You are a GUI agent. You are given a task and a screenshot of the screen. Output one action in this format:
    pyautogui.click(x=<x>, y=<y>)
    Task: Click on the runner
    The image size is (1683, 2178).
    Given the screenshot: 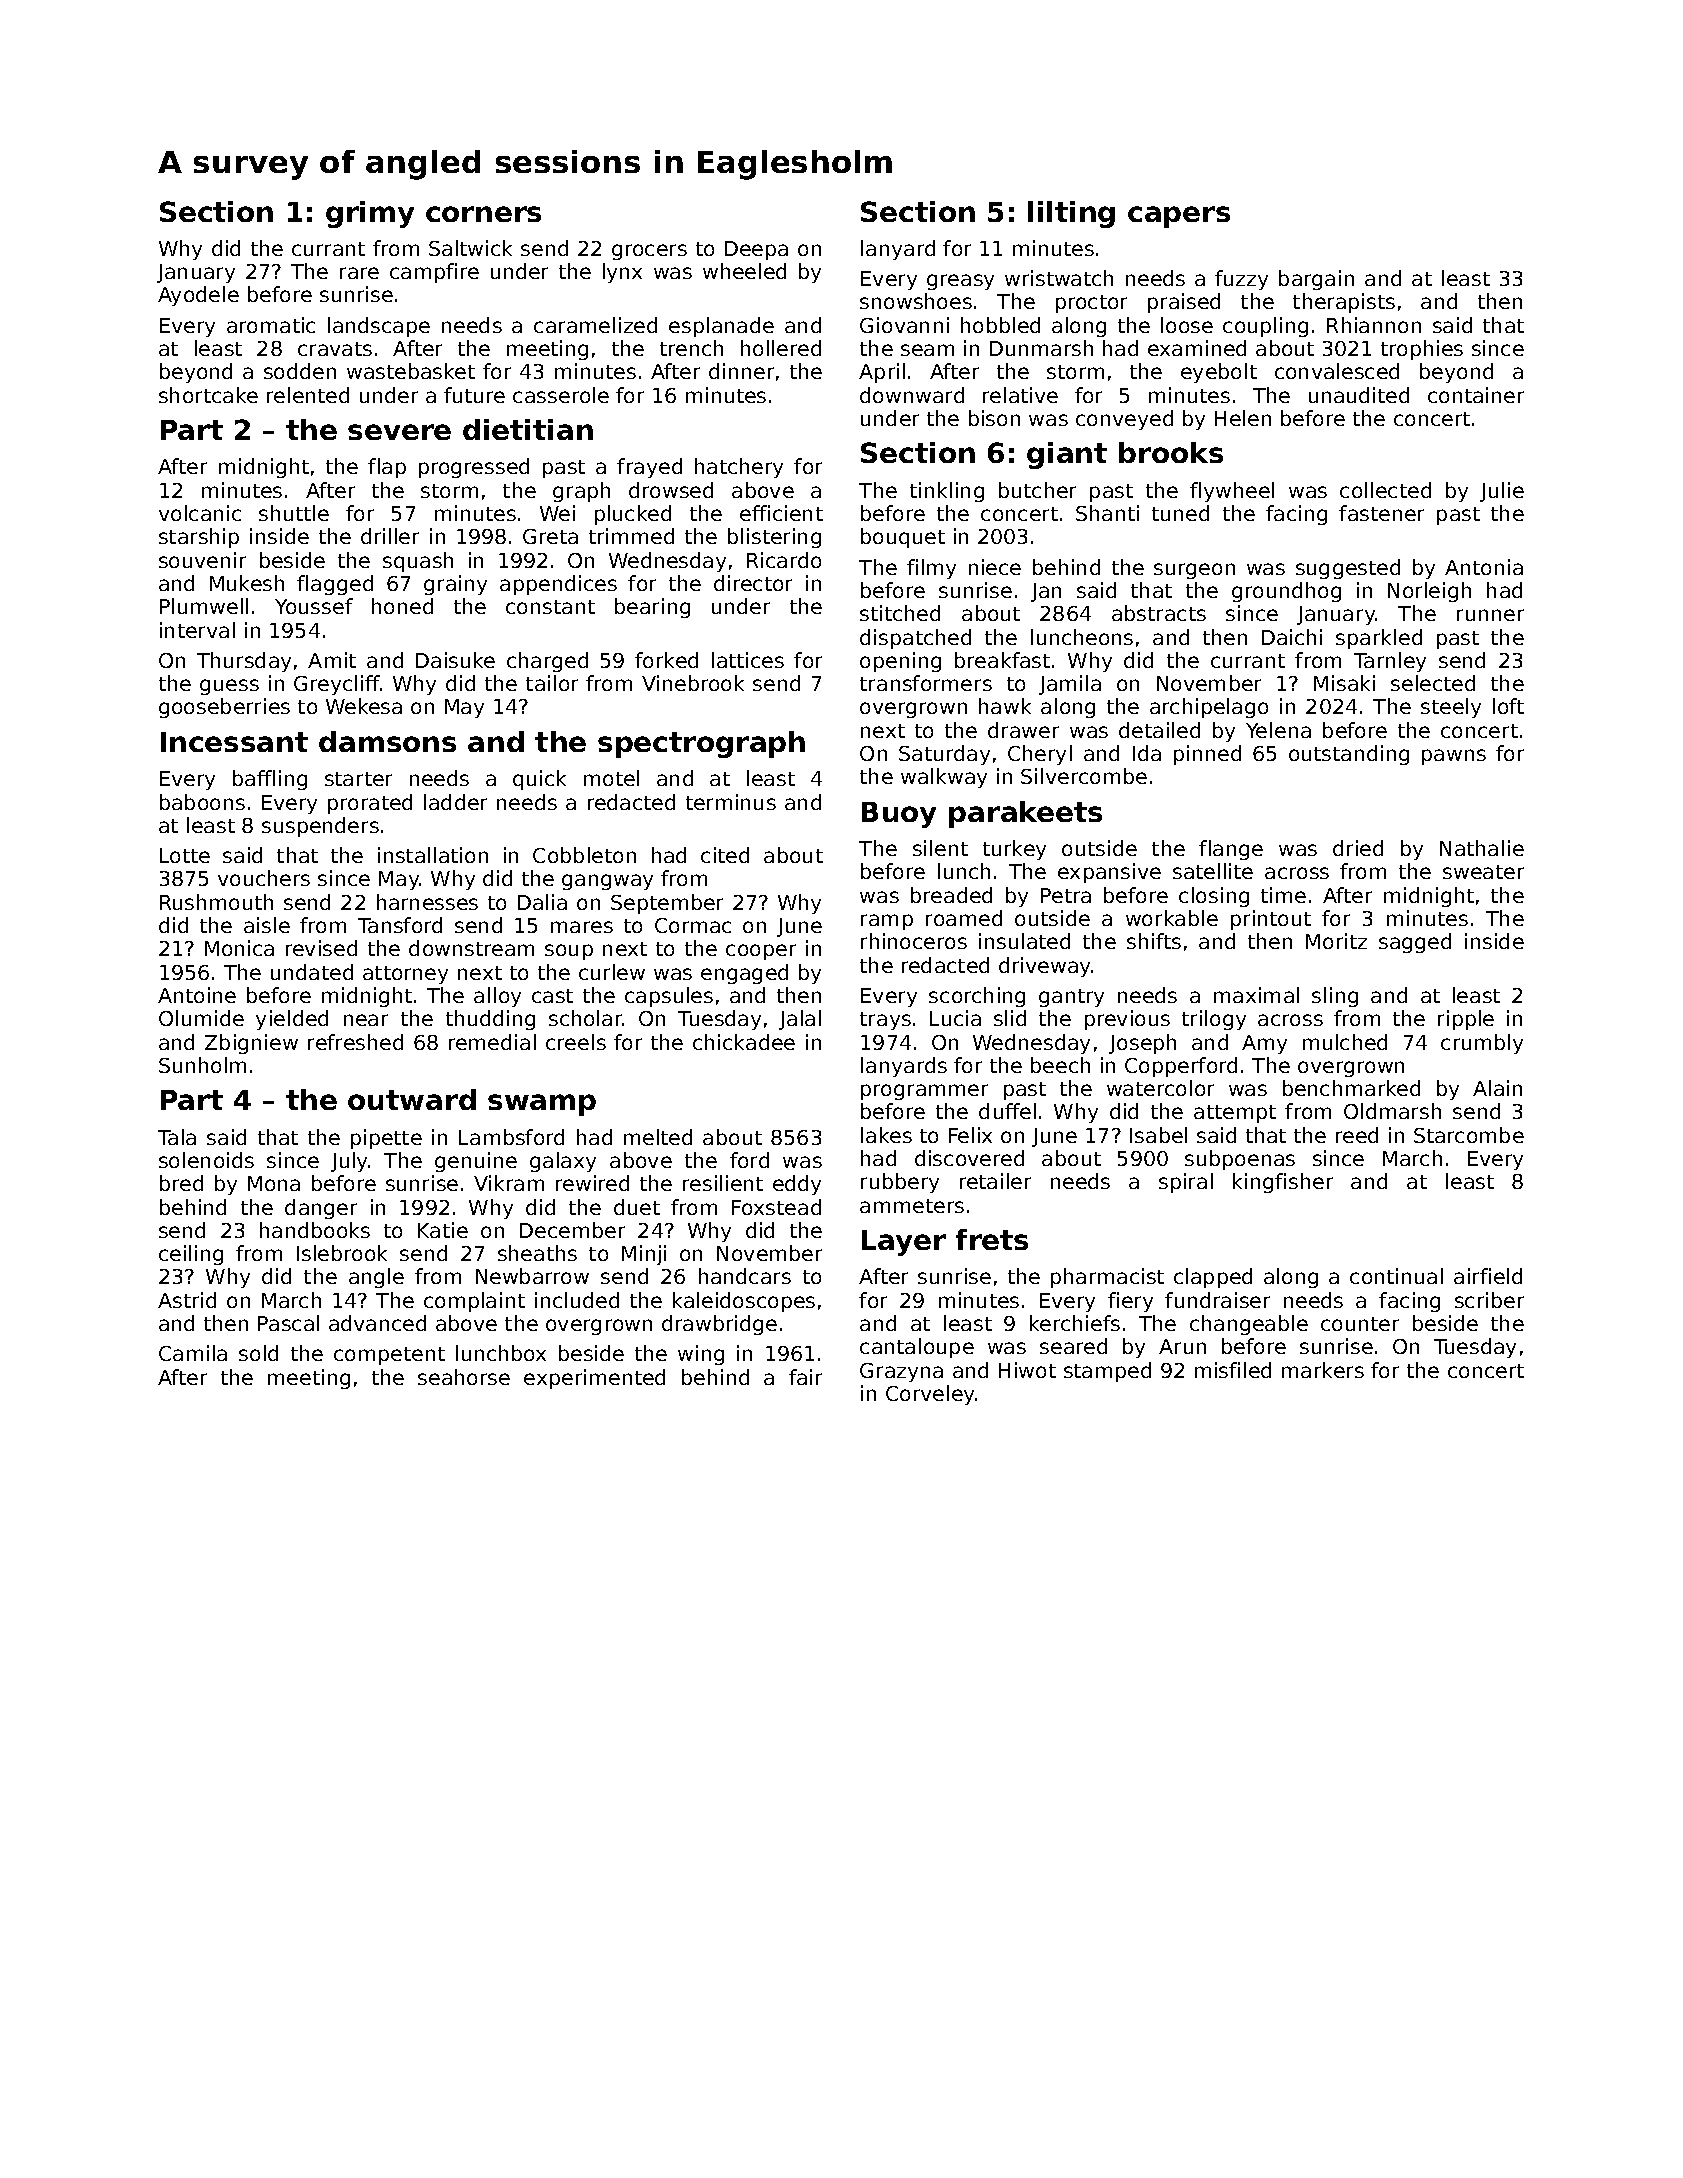 What is the action you would take?
    pyautogui.click(x=1490, y=615)
